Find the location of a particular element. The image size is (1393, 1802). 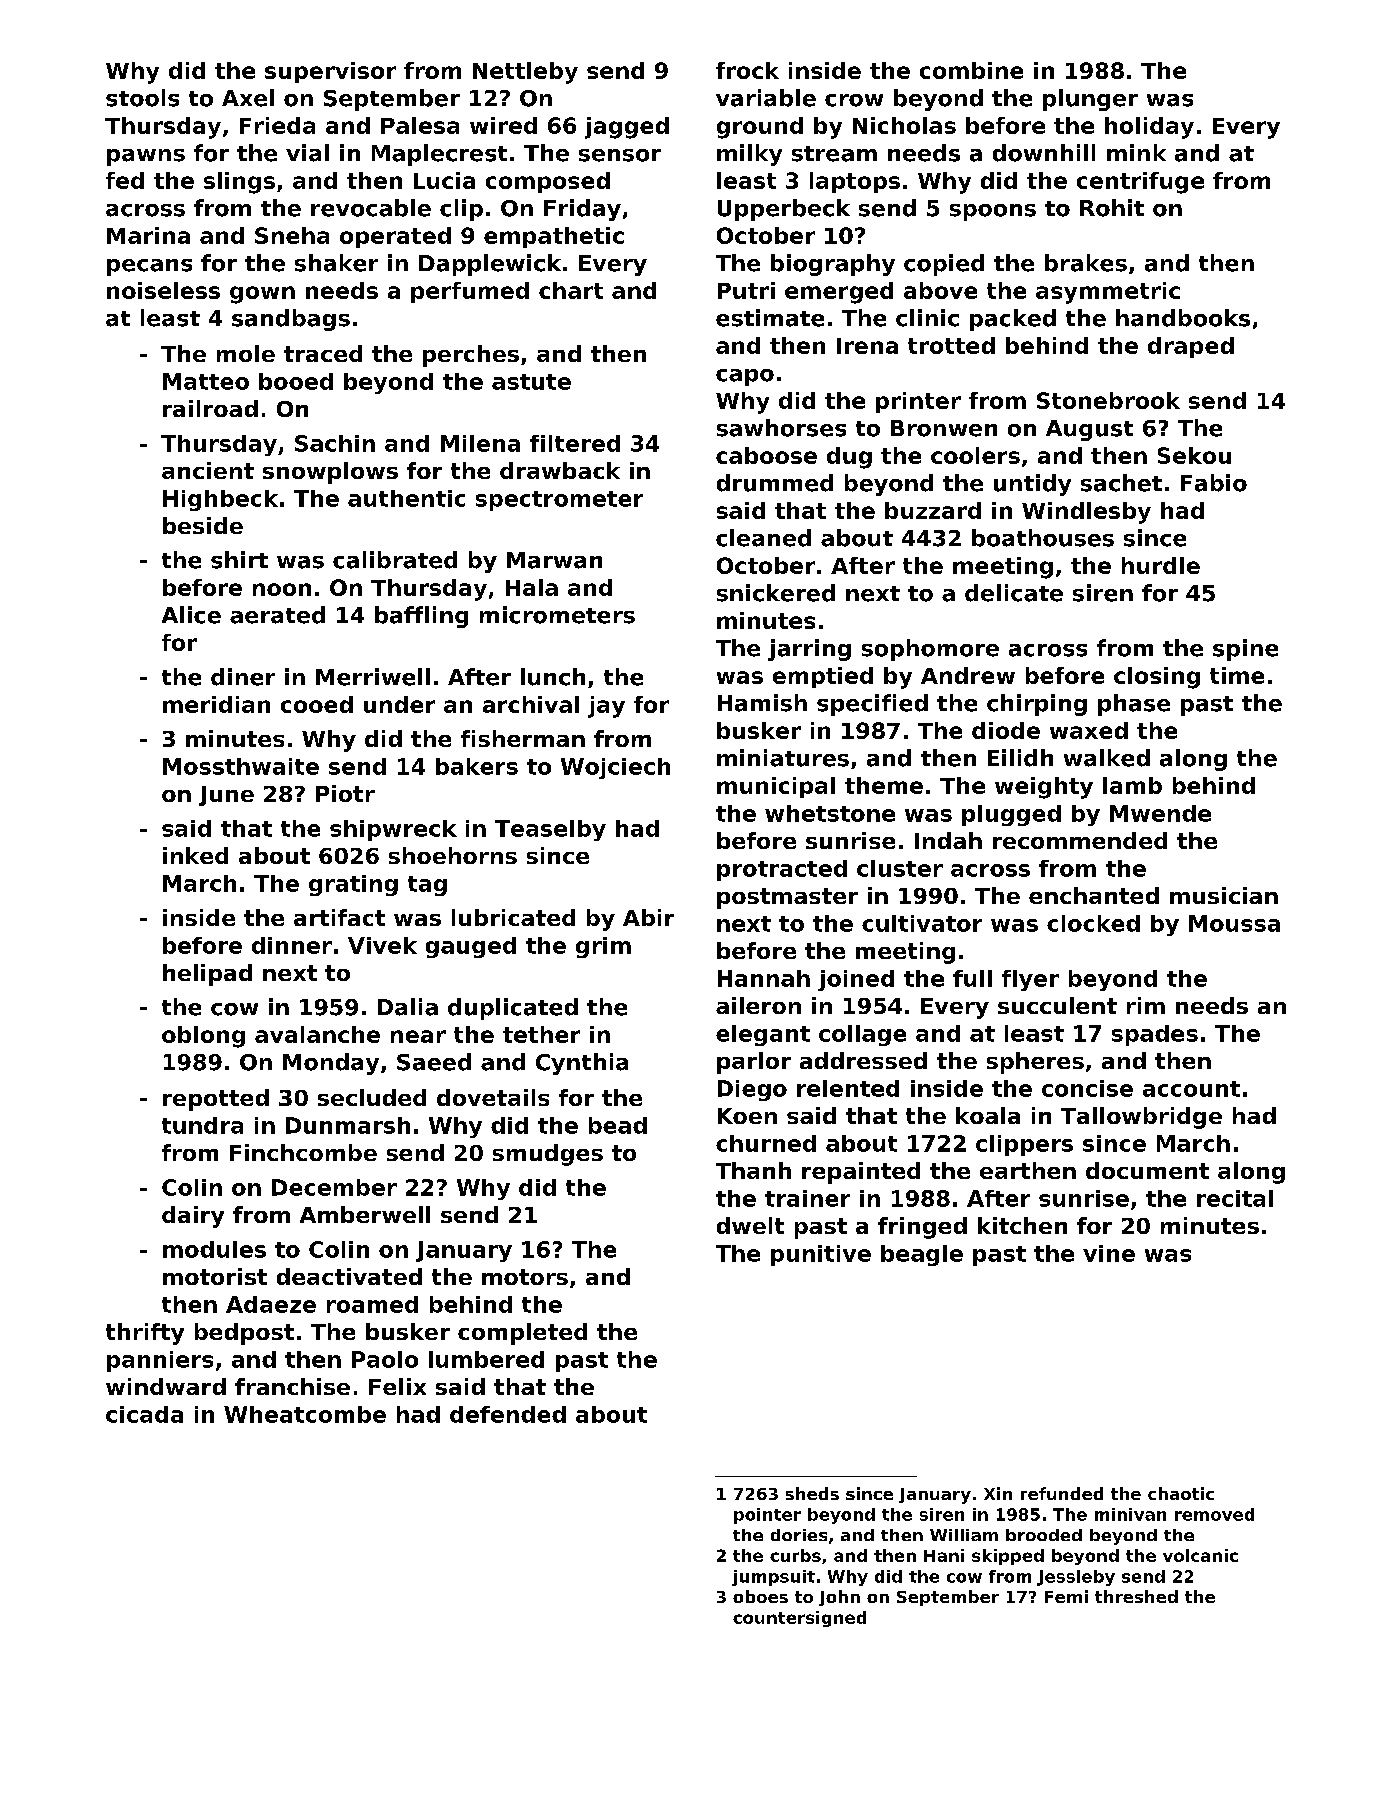

Nettleby is located at coordinates (525, 73).
